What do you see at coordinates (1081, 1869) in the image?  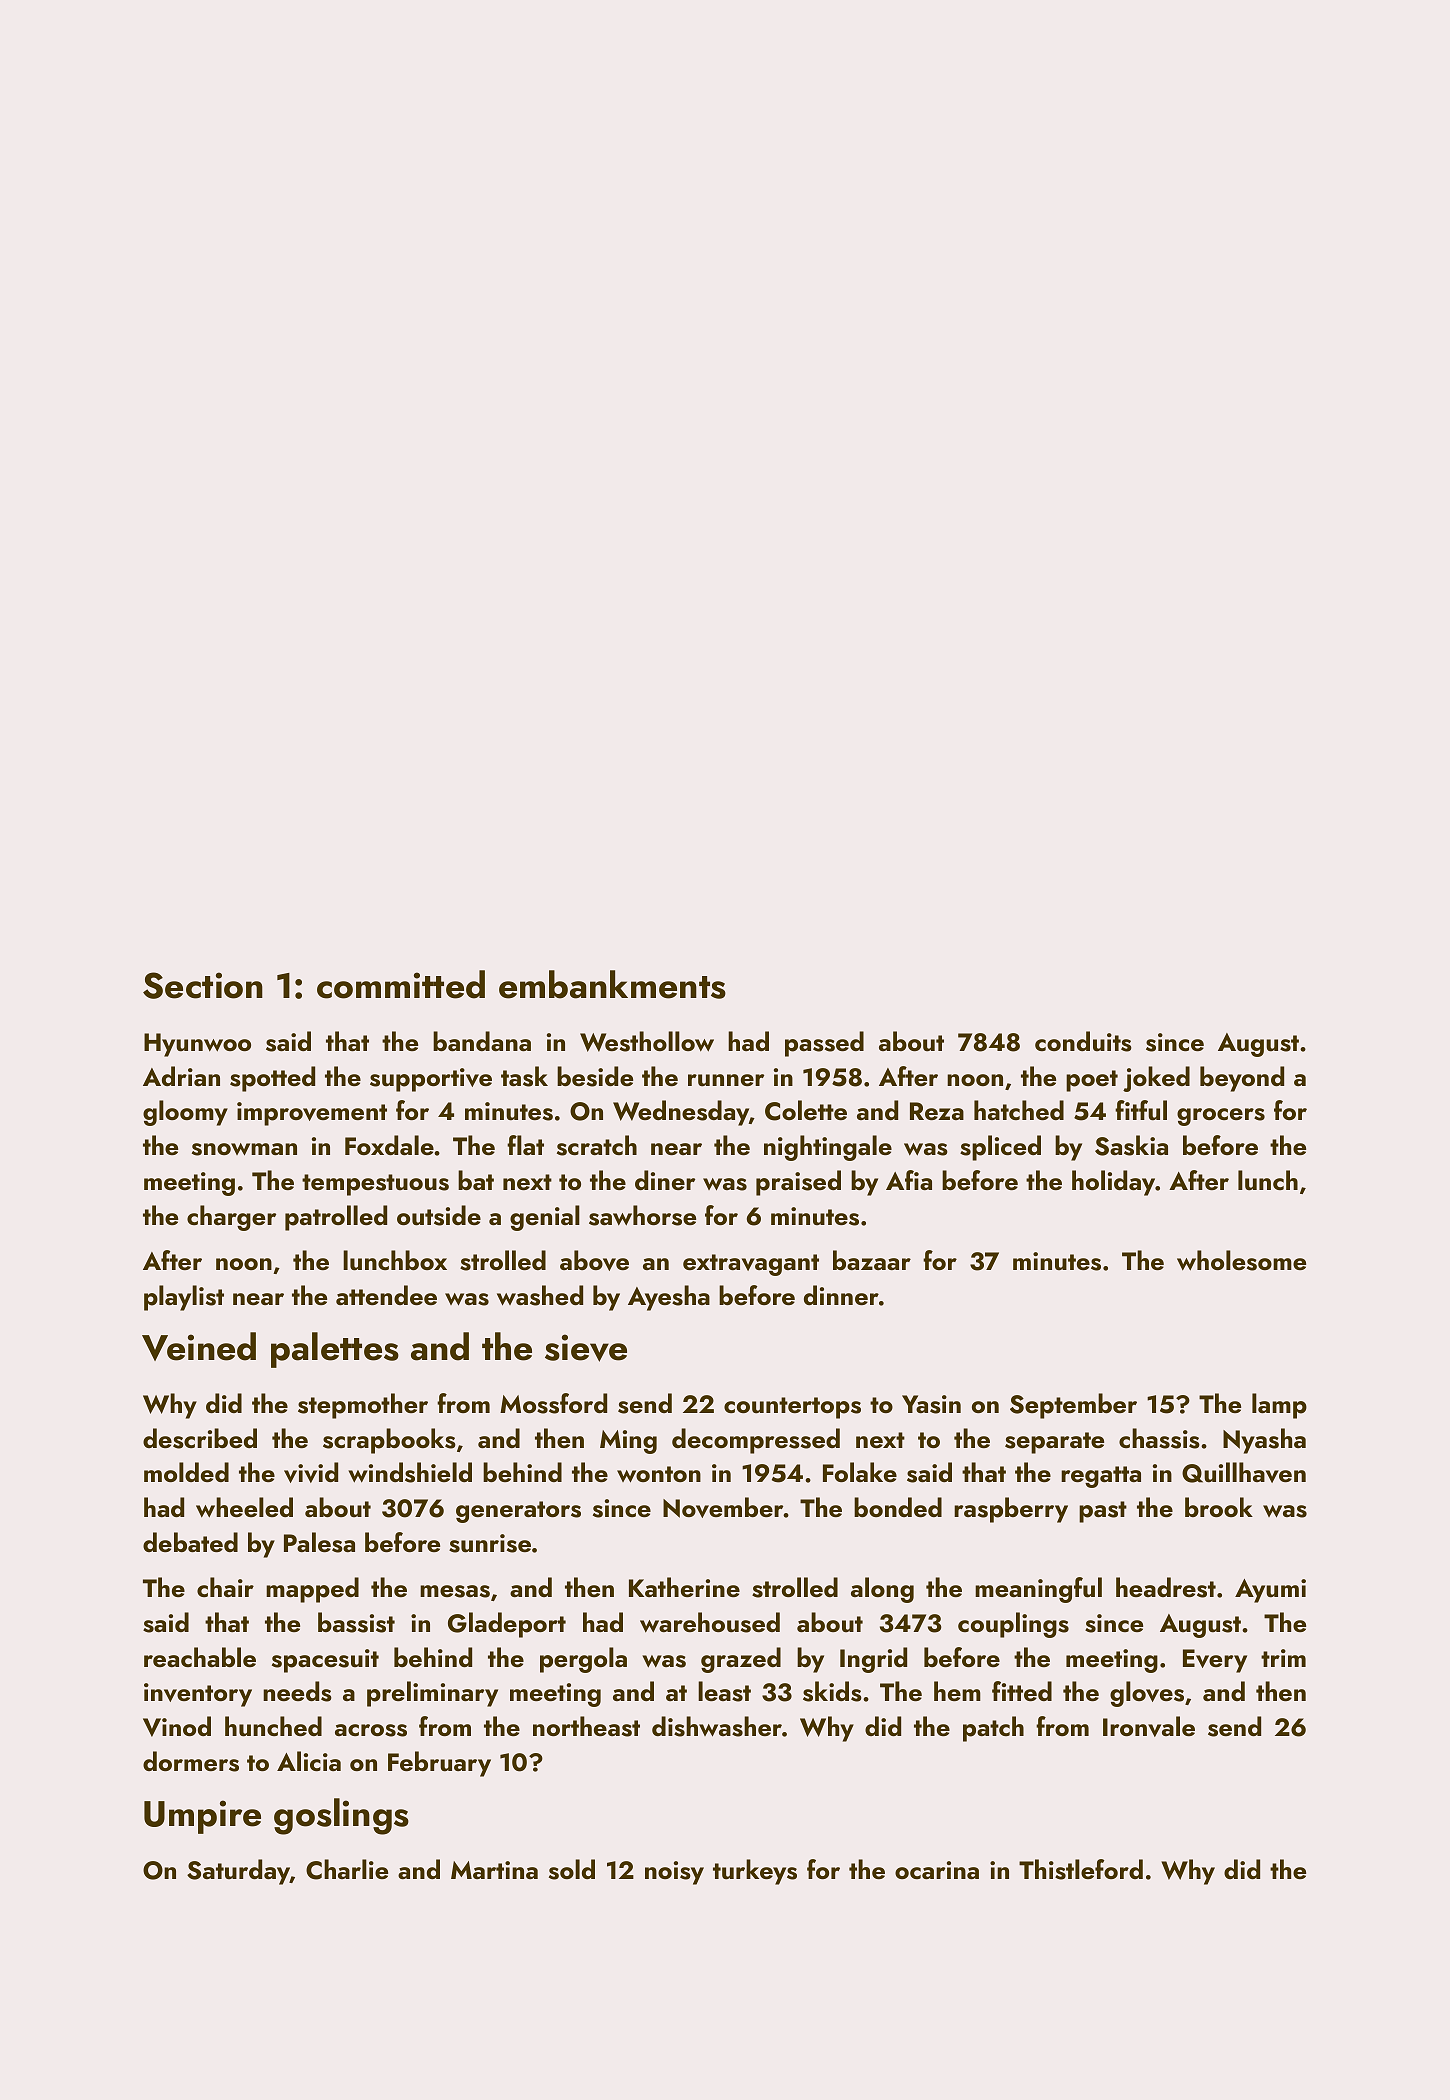 I see `Thistleford` at bounding box center [1081, 1869].
